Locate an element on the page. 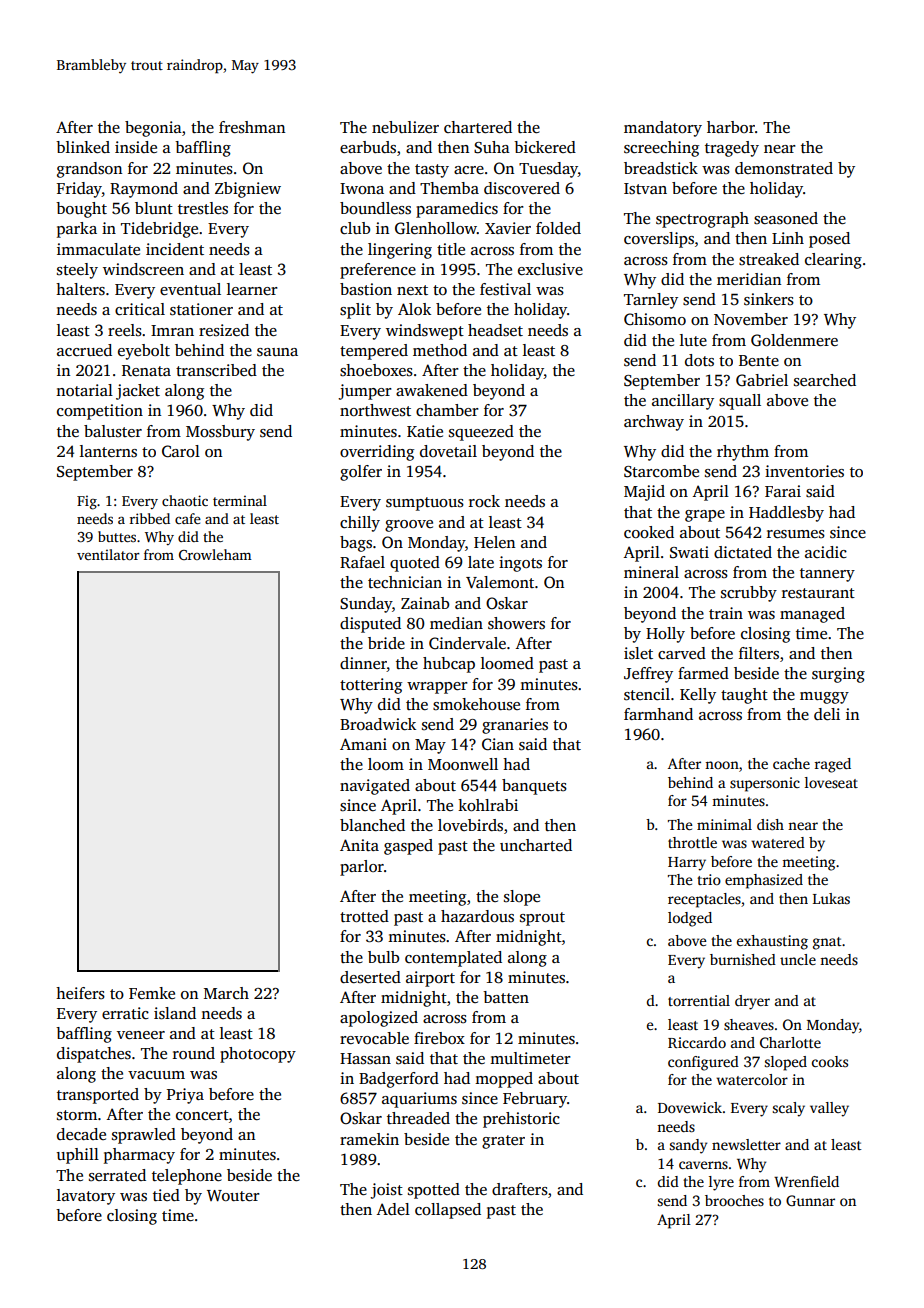  headset is located at coordinates (495, 330).
